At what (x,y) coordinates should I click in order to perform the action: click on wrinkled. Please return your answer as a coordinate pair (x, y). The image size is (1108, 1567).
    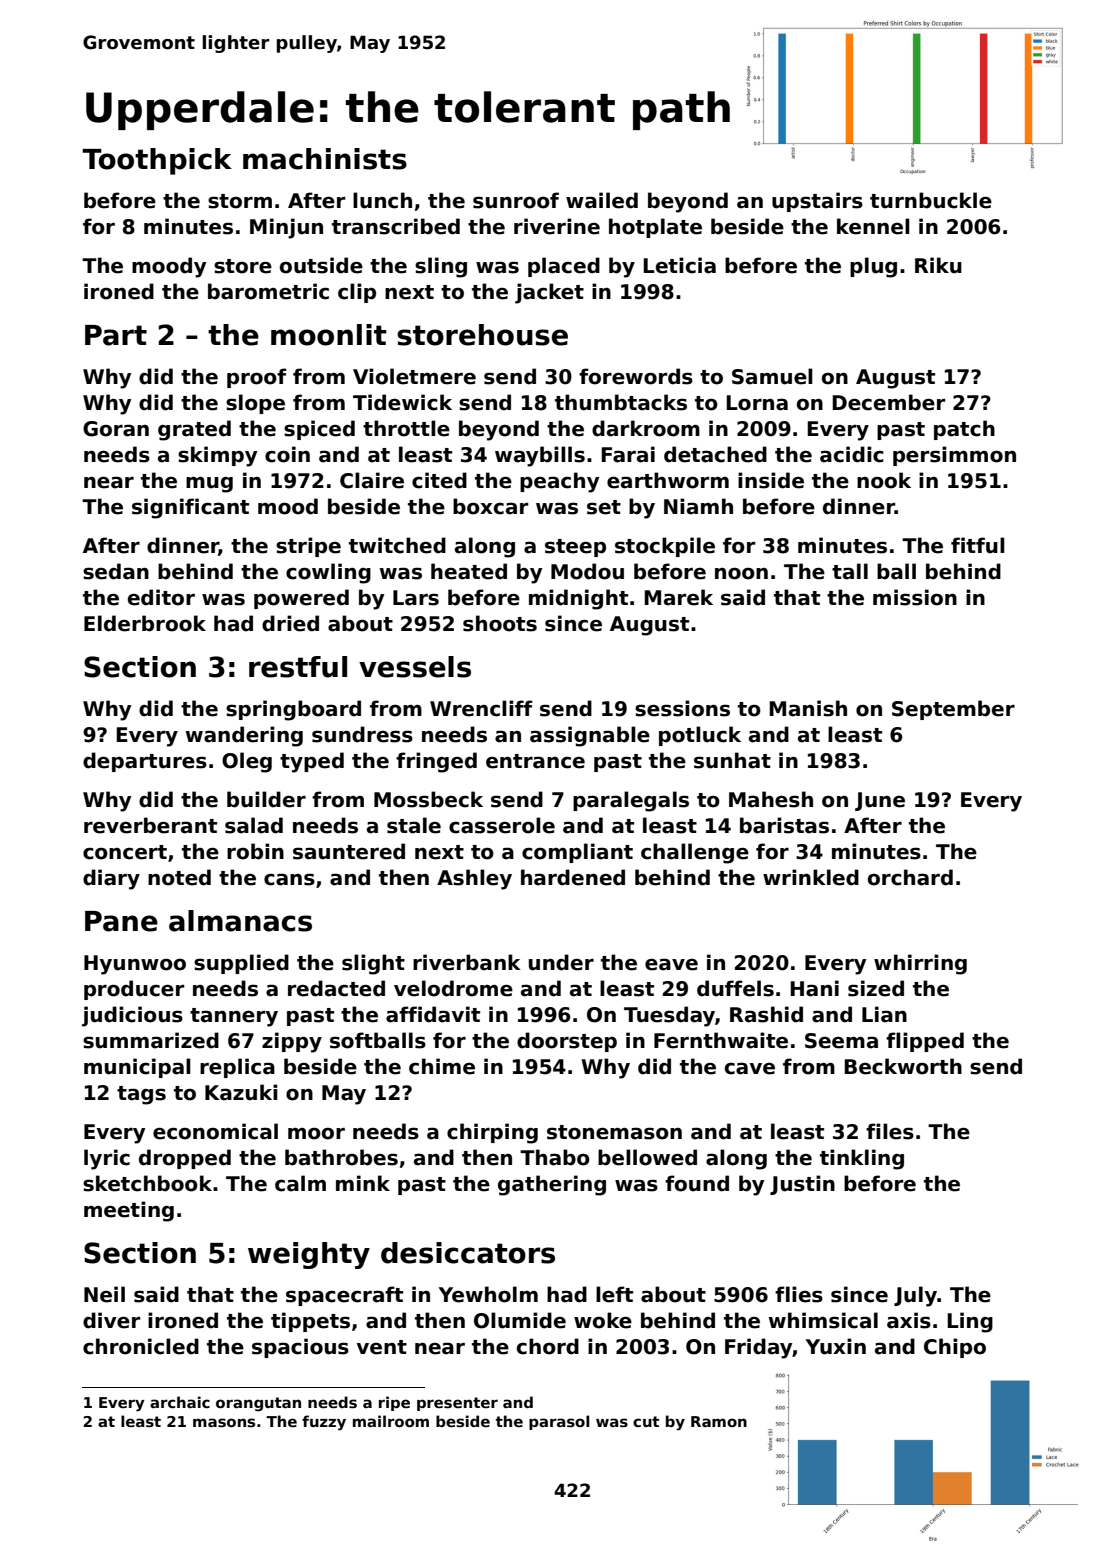
    Looking at the image, I should click on (811, 877).
